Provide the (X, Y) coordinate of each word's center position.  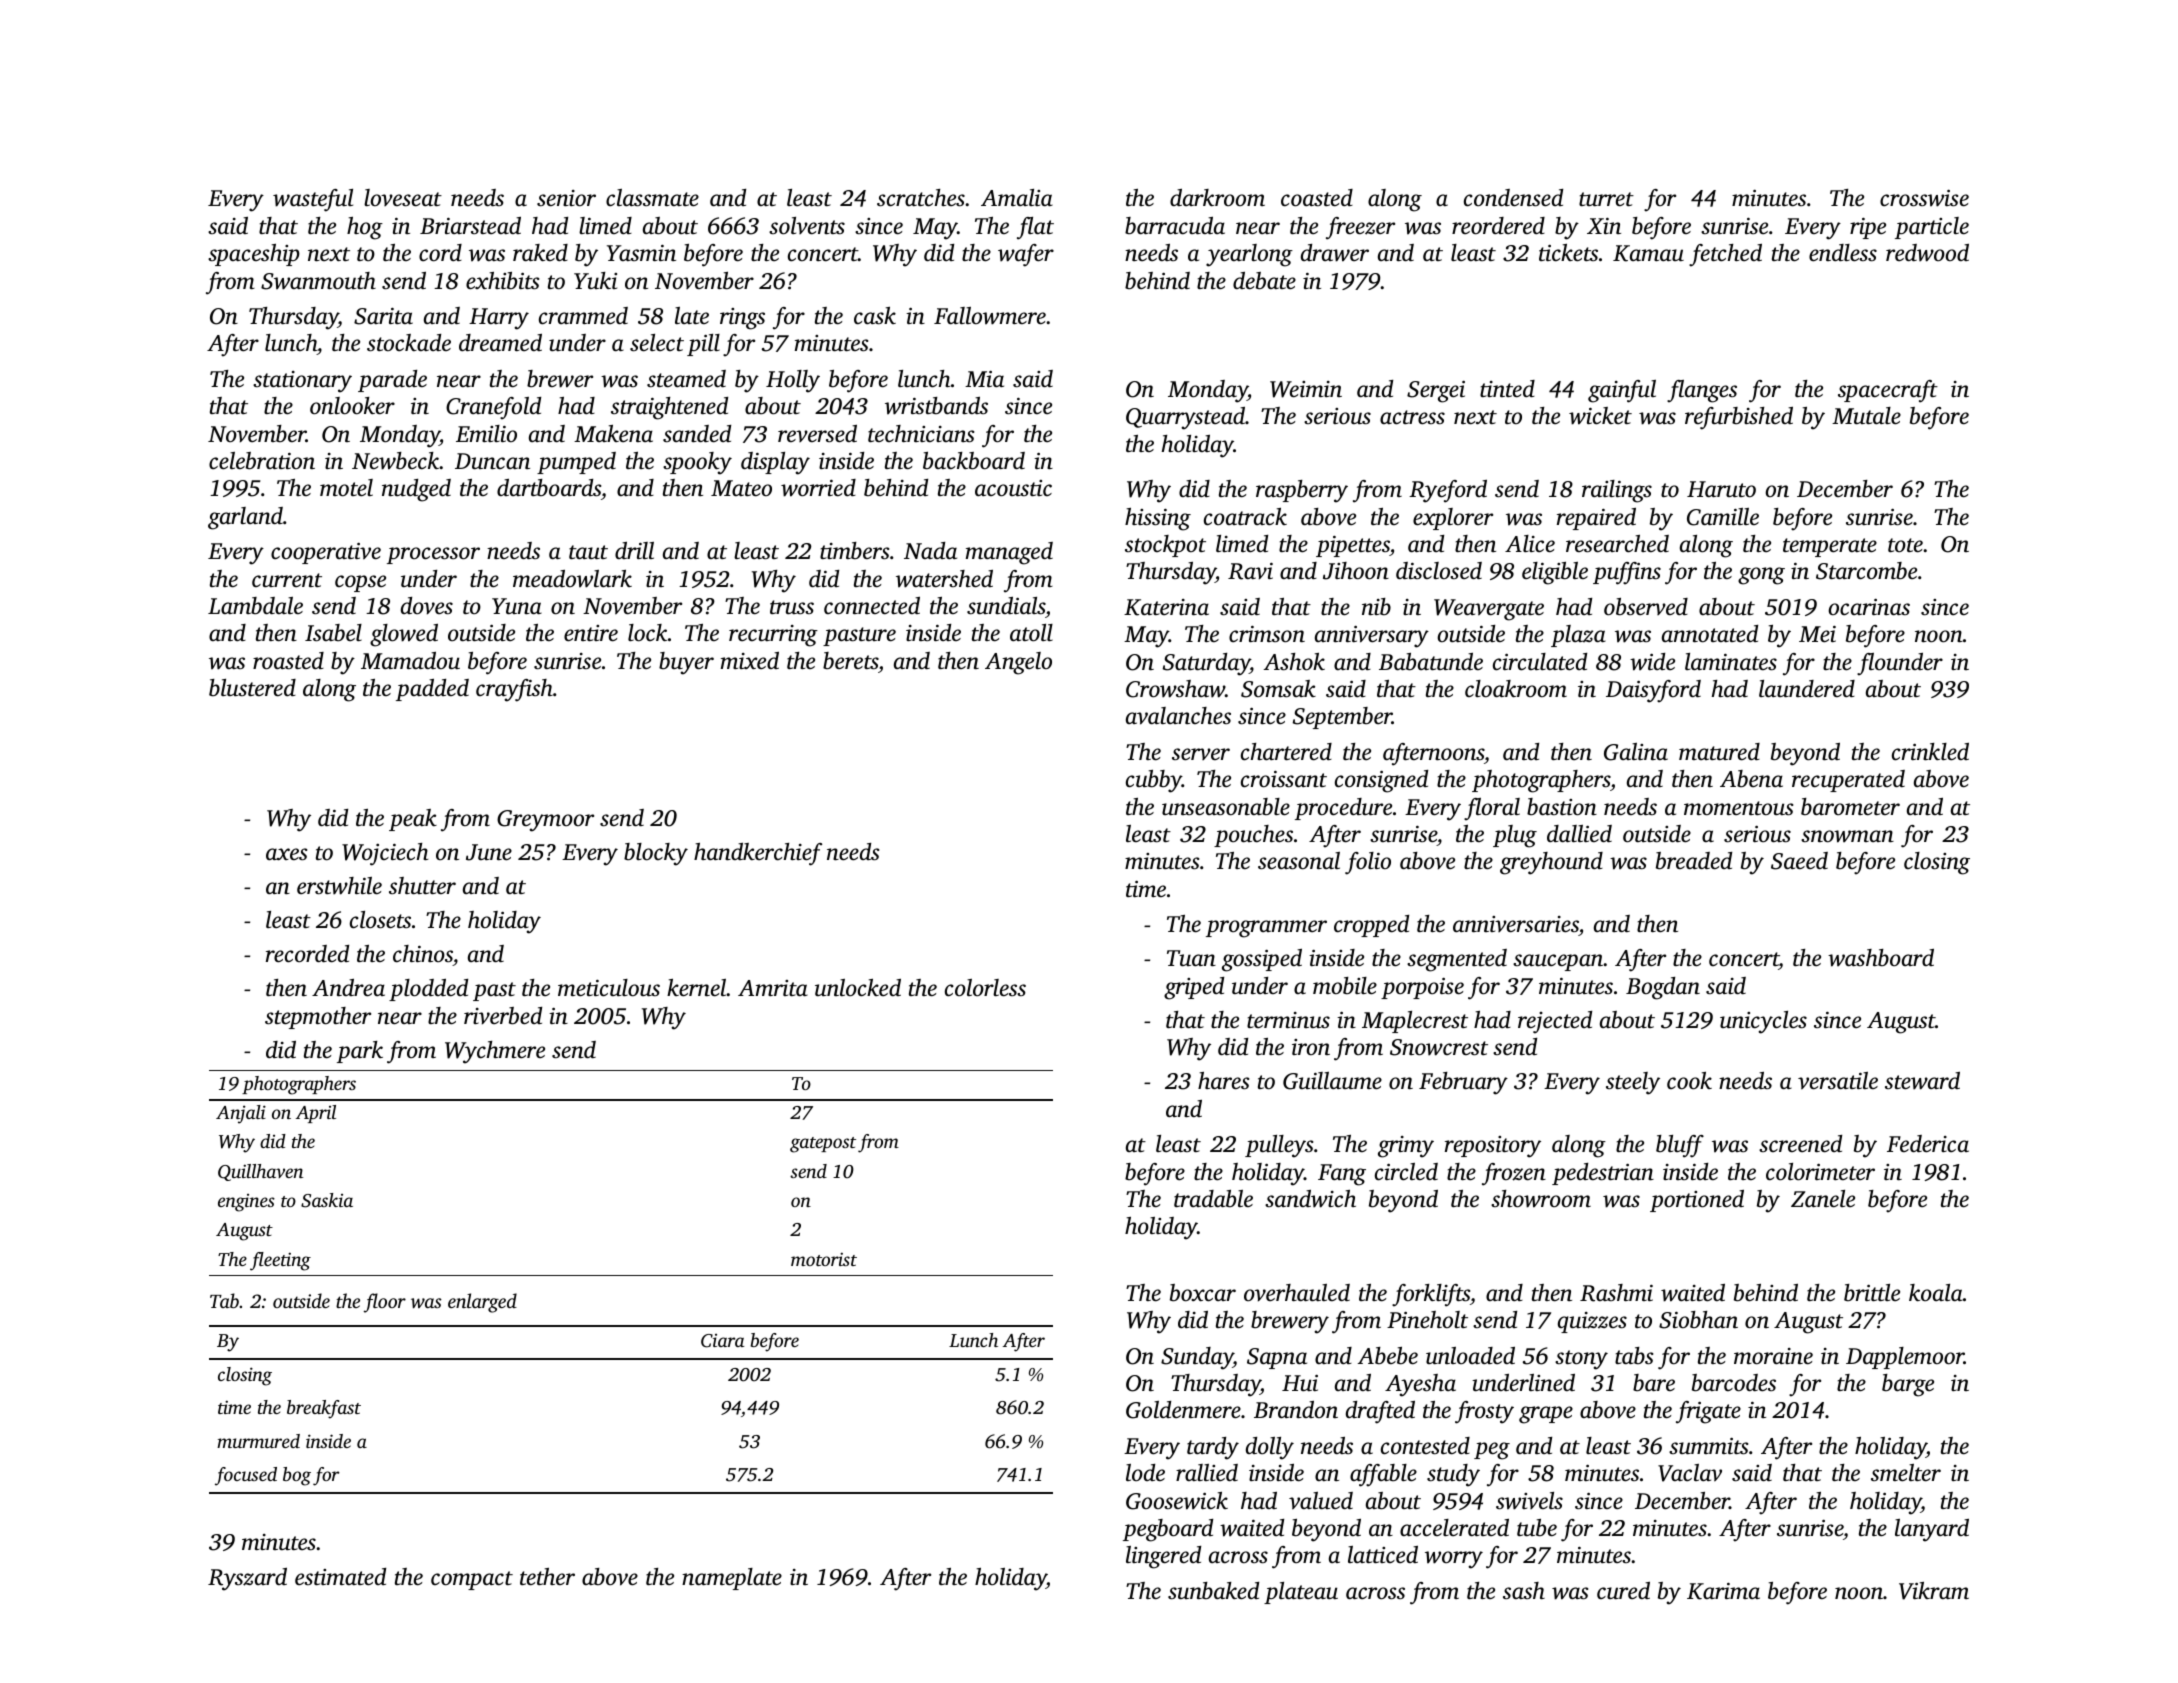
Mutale (1866, 416)
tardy (1213, 1448)
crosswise (1924, 198)
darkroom (1217, 197)
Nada (930, 550)
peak (413, 820)
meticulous (609, 988)
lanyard (1932, 1530)
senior (566, 198)
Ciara (722, 1341)
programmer (1266, 929)
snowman (1847, 836)
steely (1633, 1083)
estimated (340, 1577)
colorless (985, 988)
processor (433, 555)
